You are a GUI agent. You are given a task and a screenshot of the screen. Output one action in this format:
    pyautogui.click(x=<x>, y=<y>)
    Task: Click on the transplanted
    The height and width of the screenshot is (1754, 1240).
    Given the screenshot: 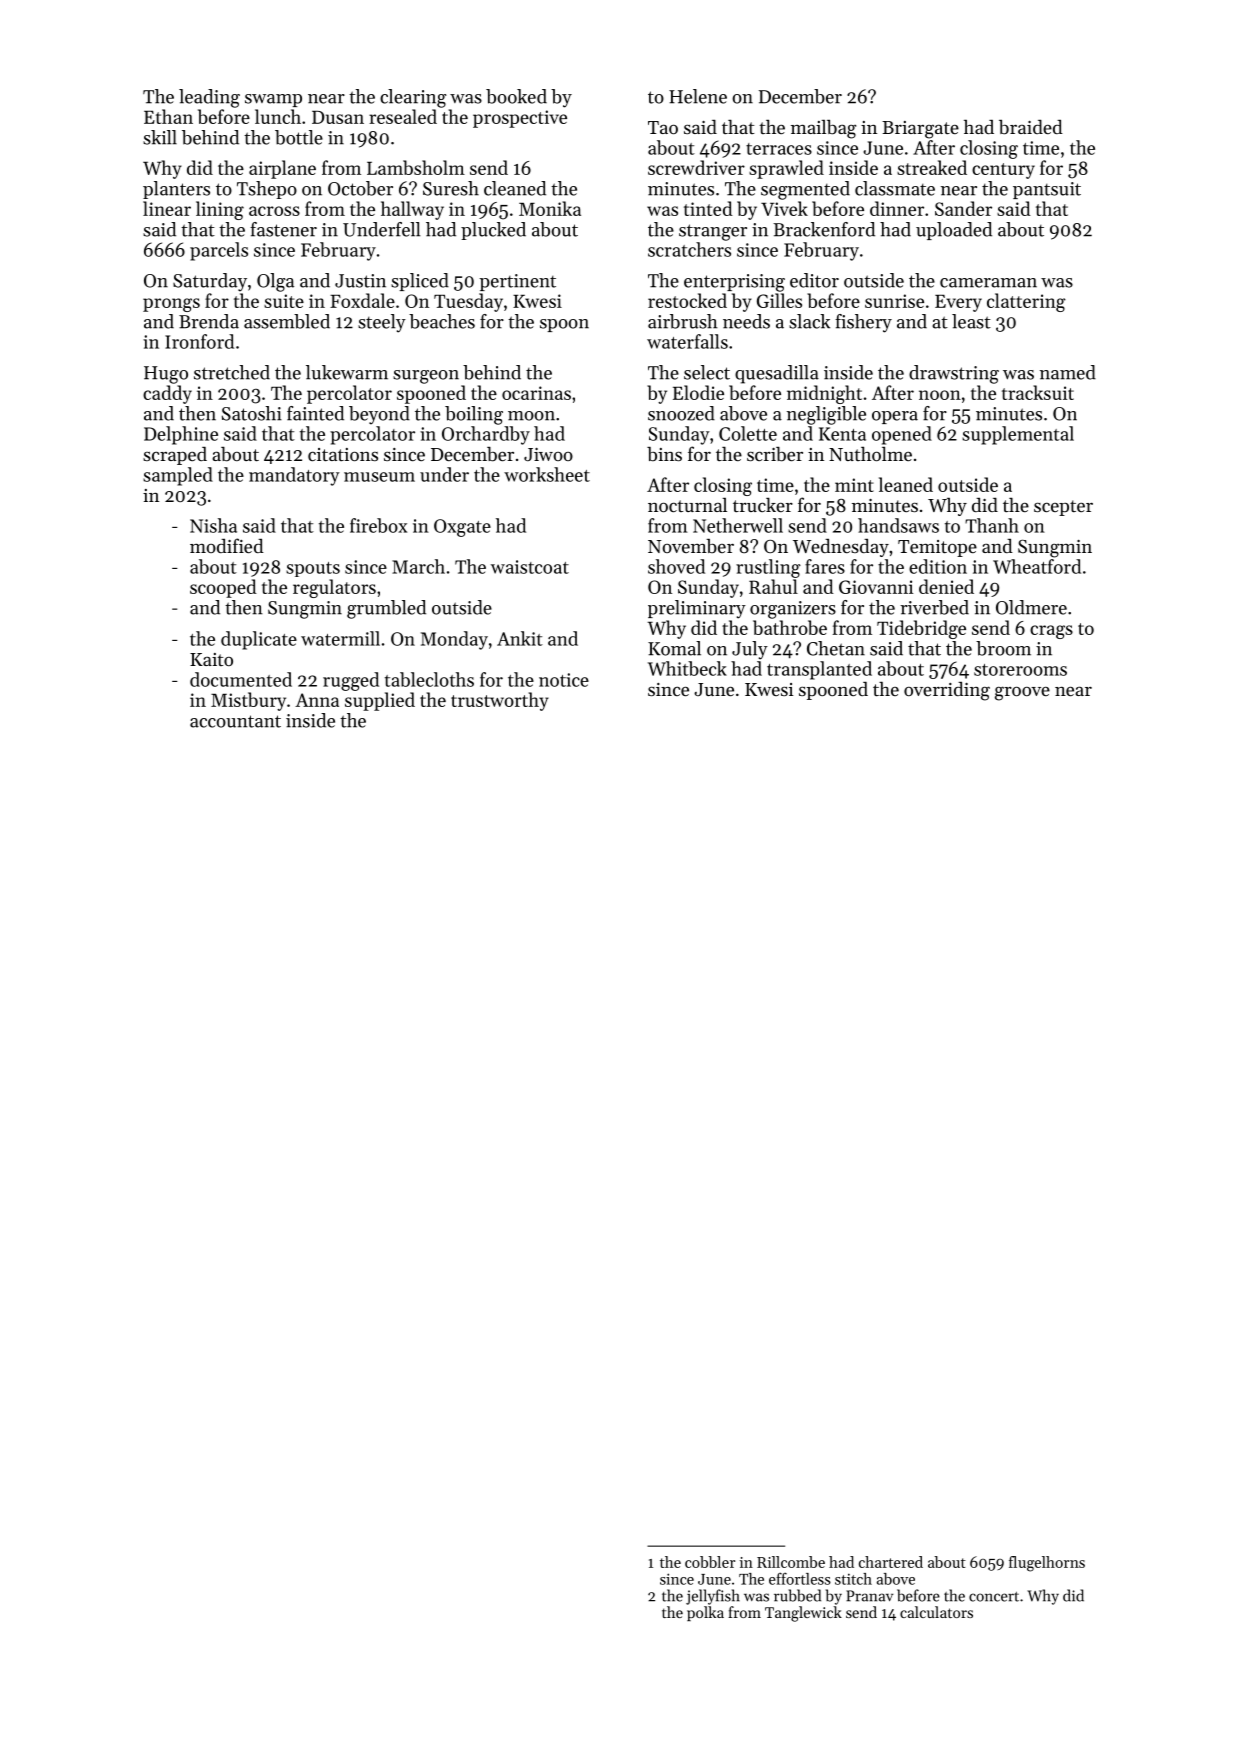 What is the action you would take?
    pyautogui.click(x=819, y=670)
